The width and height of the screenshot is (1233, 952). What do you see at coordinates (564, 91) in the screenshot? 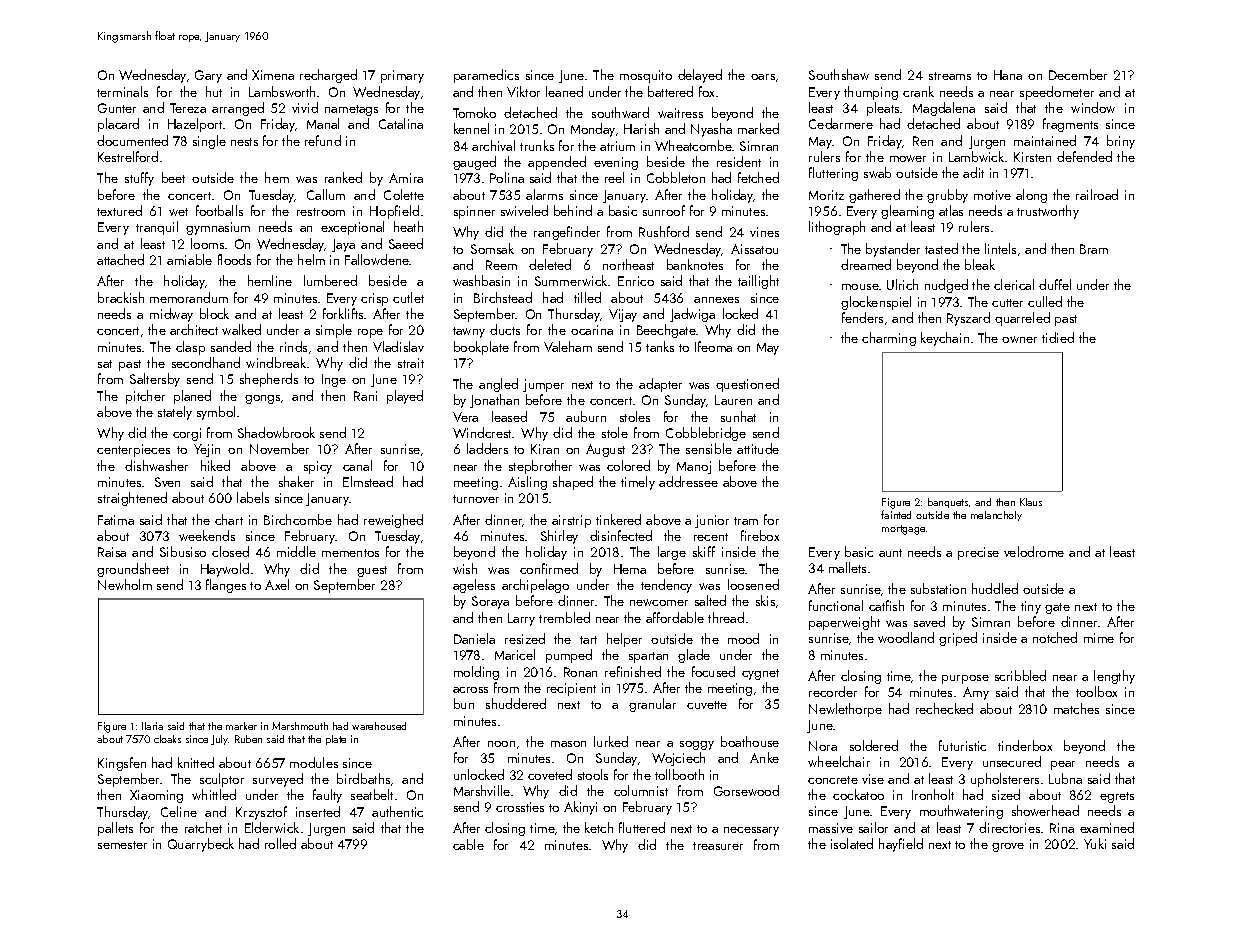
I see `leaned` at bounding box center [564, 91].
